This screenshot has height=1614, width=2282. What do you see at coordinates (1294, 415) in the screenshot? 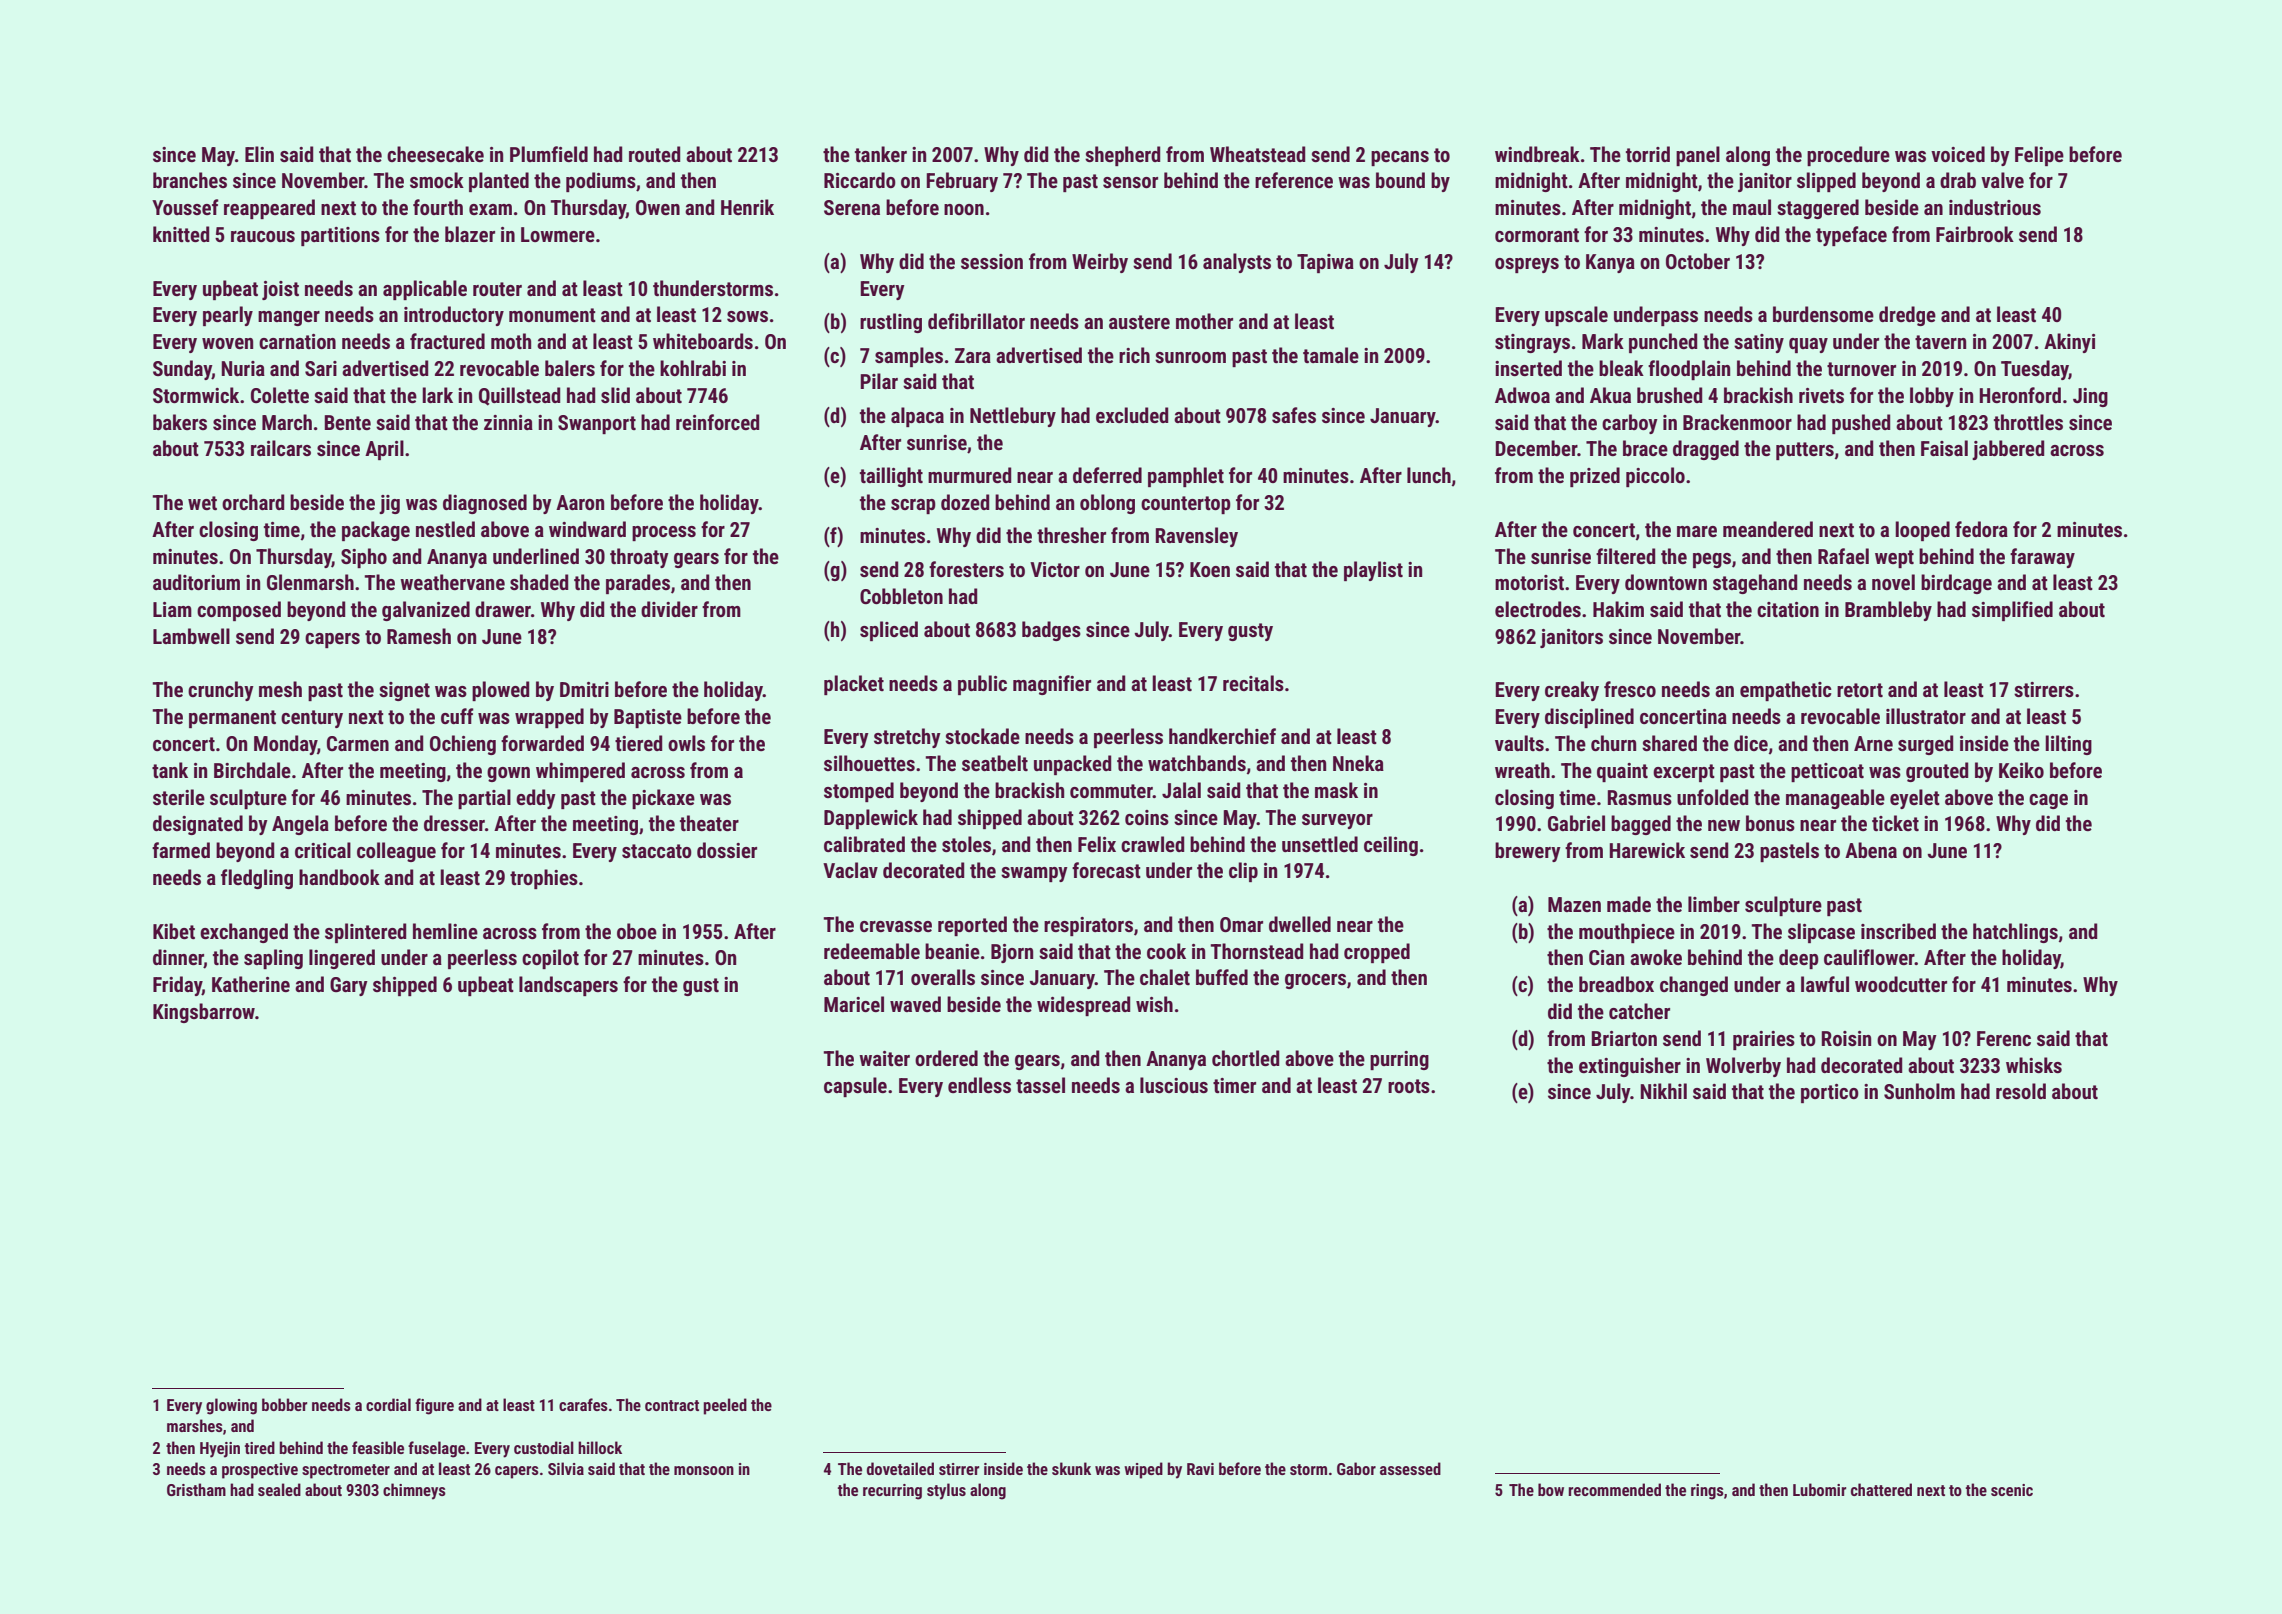
I see `safes` at bounding box center [1294, 415].
